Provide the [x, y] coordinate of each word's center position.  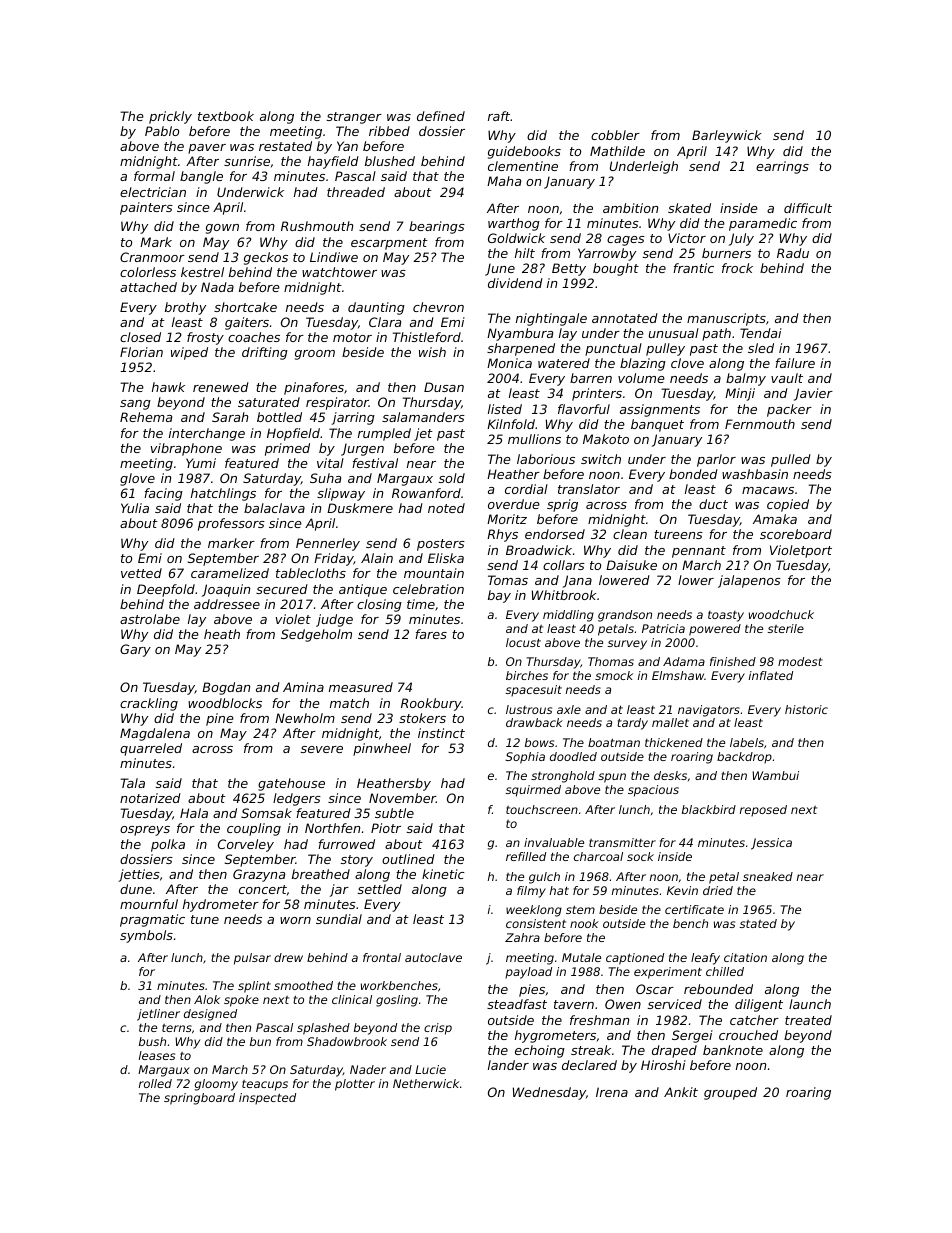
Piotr [386, 828]
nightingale [551, 319]
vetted [141, 573]
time [421, 604]
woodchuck [781, 614]
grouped [730, 1093]
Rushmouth [317, 226]
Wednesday [549, 1093]
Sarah [230, 417]
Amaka [775, 519]
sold [452, 478]
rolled [155, 1083]
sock [640, 856]
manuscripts [726, 319]
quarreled [151, 749]
